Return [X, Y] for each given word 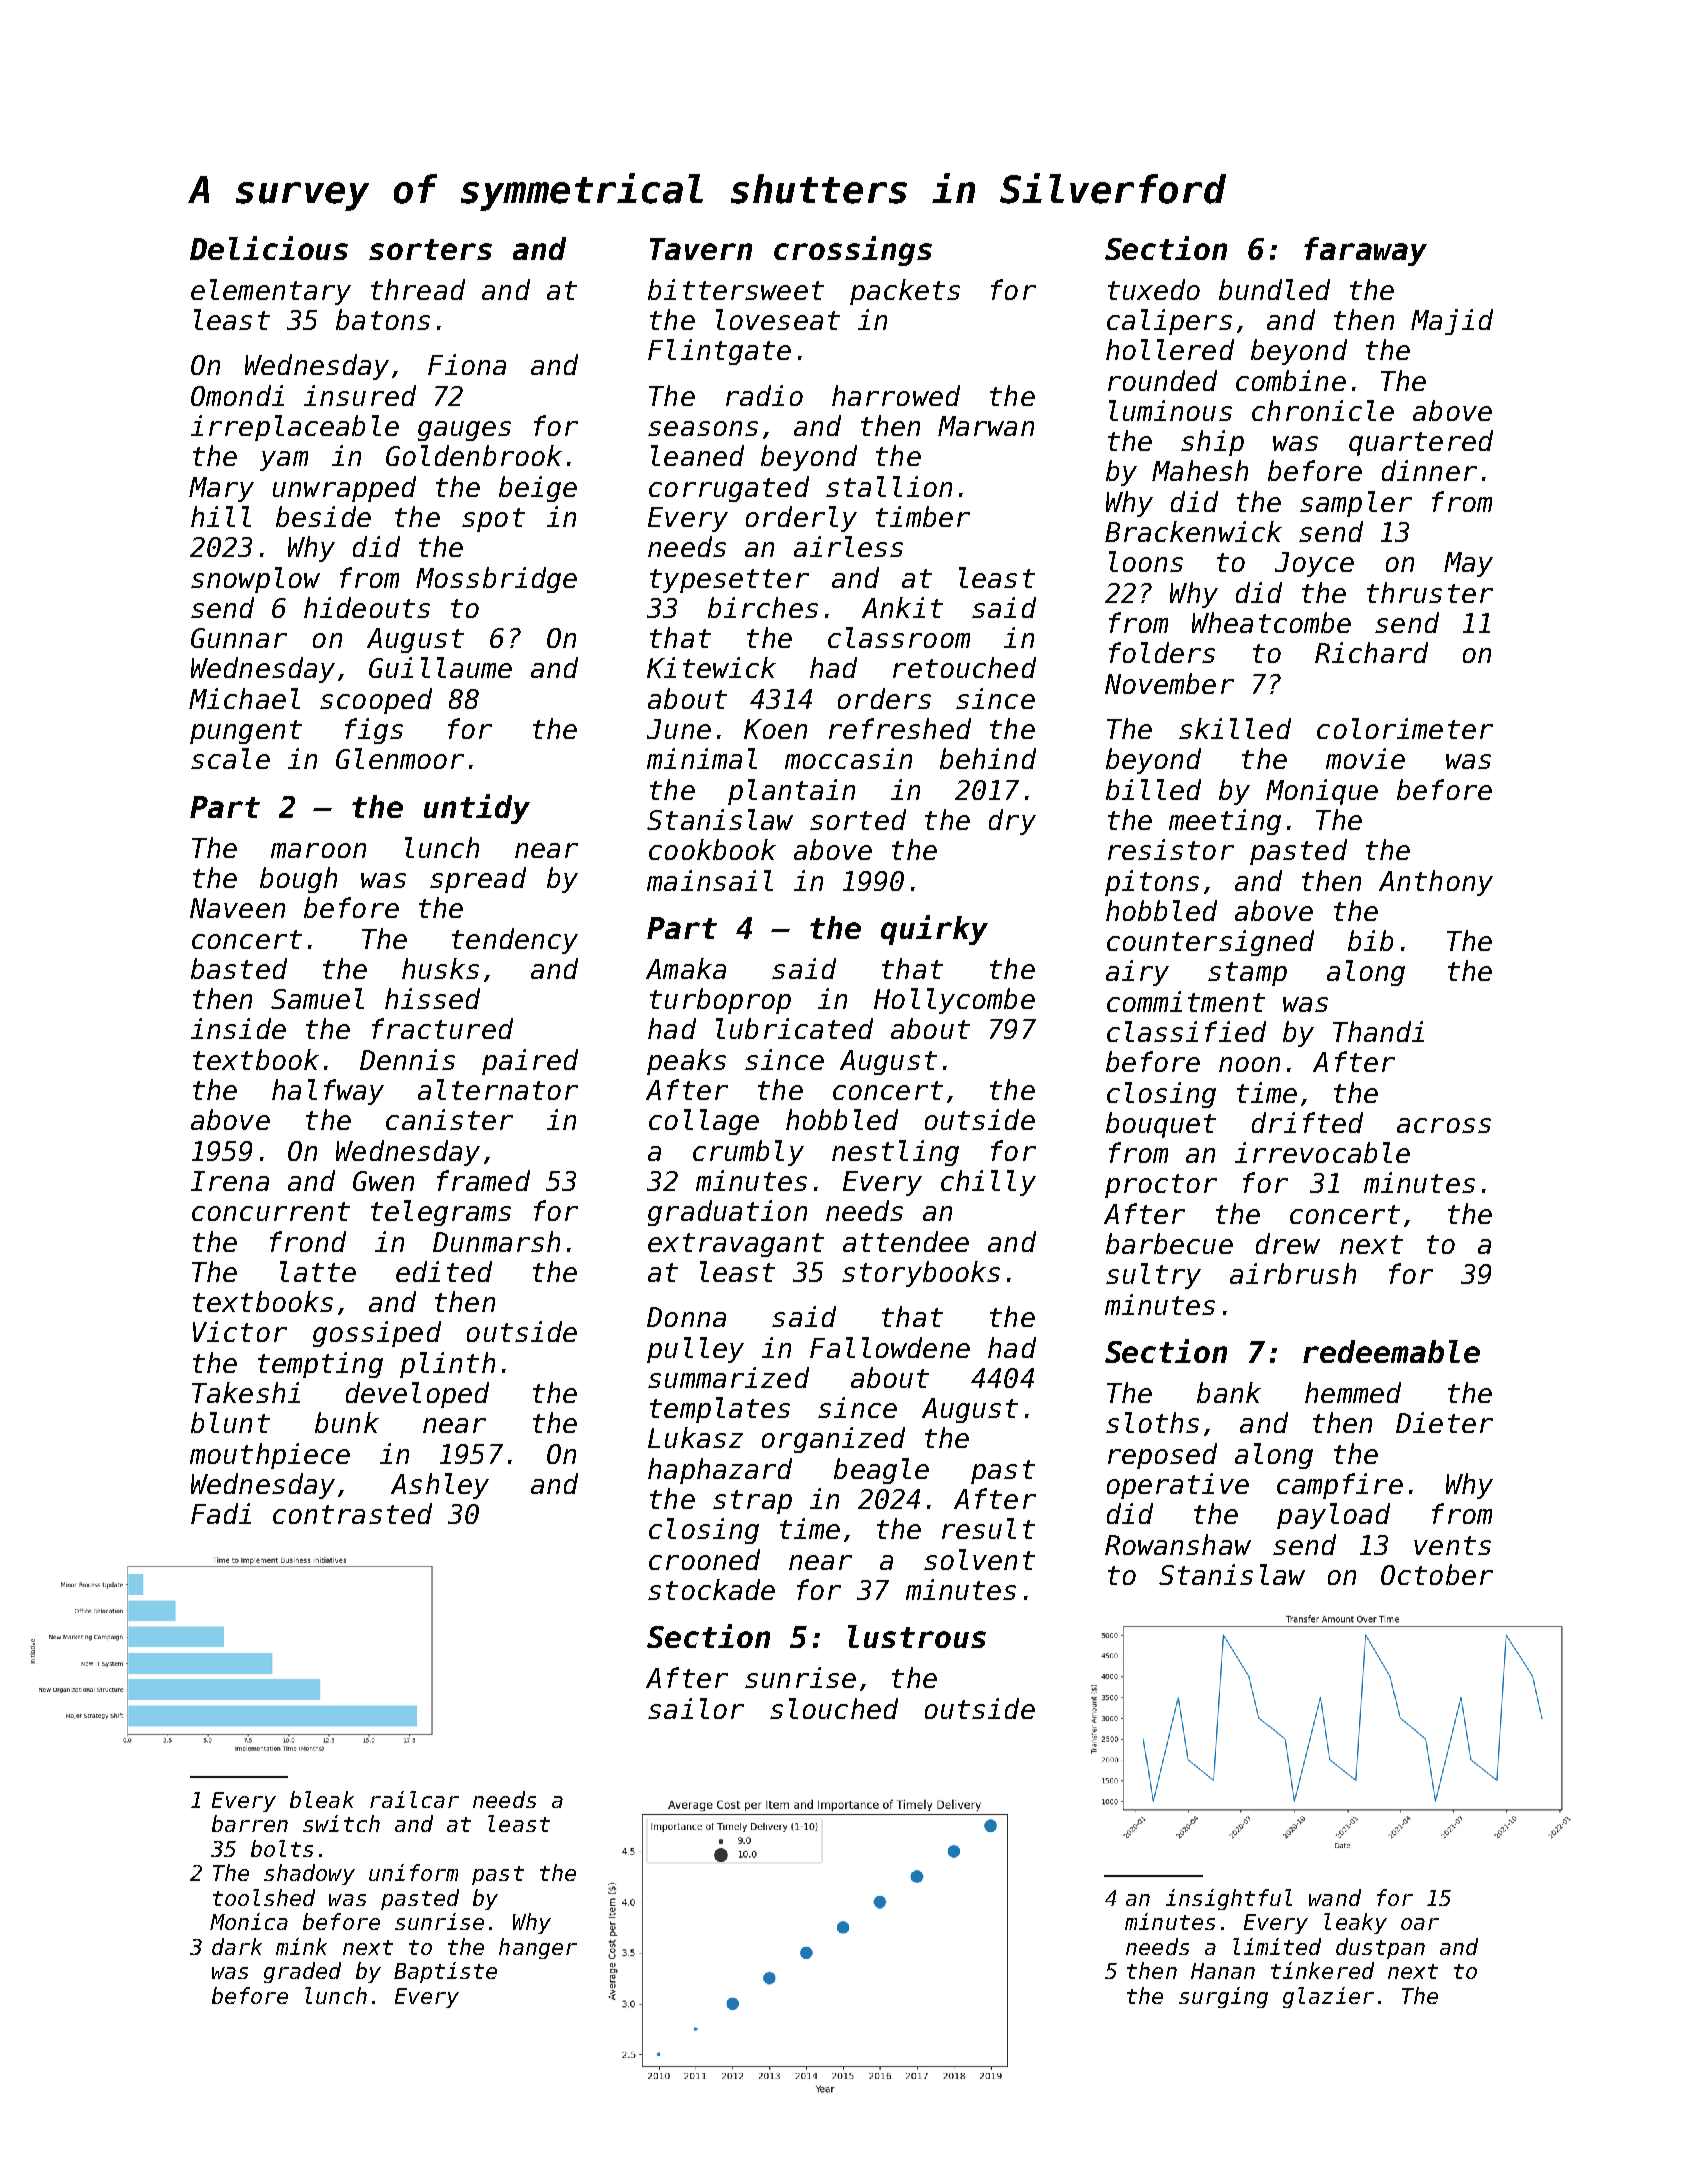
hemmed [1353, 1392]
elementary [271, 292]
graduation [727, 1213]
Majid [1452, 322]
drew [1288, 1243]
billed [1153, 789]
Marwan [986, 426]
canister [449, 1119]
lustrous [917, 1636]
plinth [447, 1365]
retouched [964, 667]
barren [250, 1823]
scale [230, 758]
